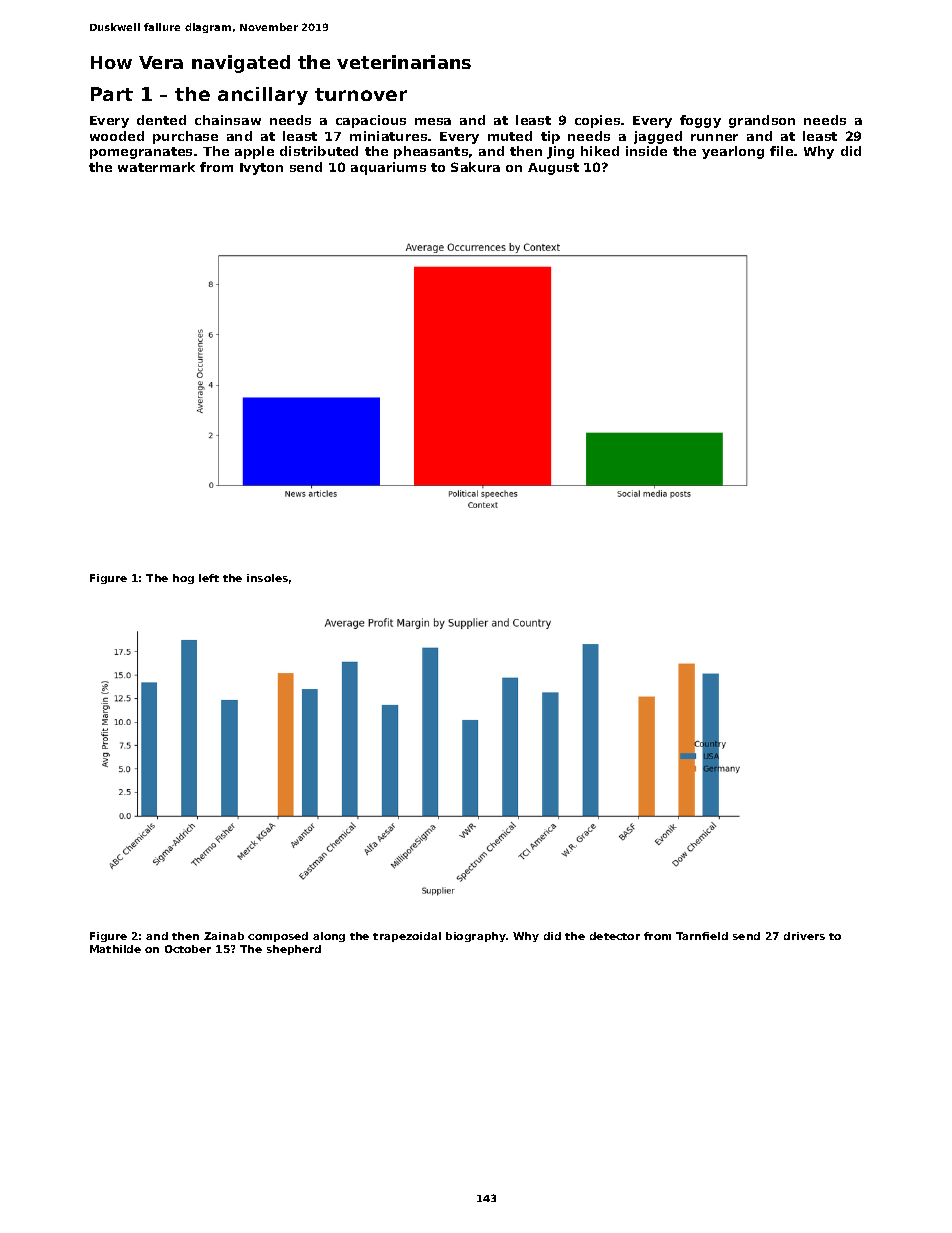 The width and height of the document is (952, 1233). What do you see at coordinates (615, 936) in the document?
I see `detector` at bounding box center [615, 936].
